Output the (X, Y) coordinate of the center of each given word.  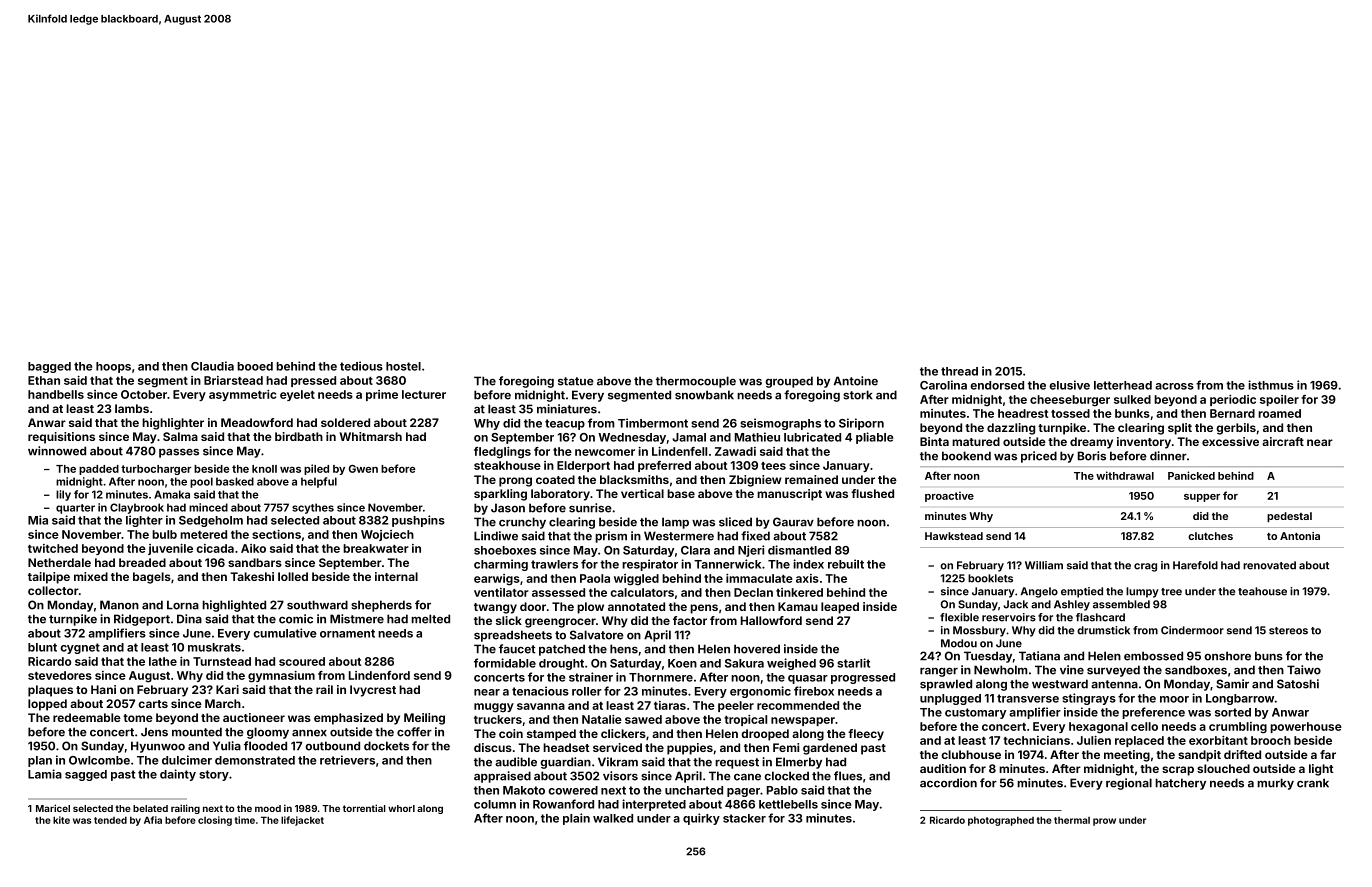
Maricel (53, 808)
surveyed (1113, 671)
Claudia (212, 366)
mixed (91, 576)
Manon (119, 605)
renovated (1269, 565)
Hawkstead (954, 536)
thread (959, 371)
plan (40, 761)
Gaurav (793, 522)
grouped (789, 382)
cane (747, 777)
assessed (558, 592)
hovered (757, 649)
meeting (1127, 756)
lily (63, 495)
